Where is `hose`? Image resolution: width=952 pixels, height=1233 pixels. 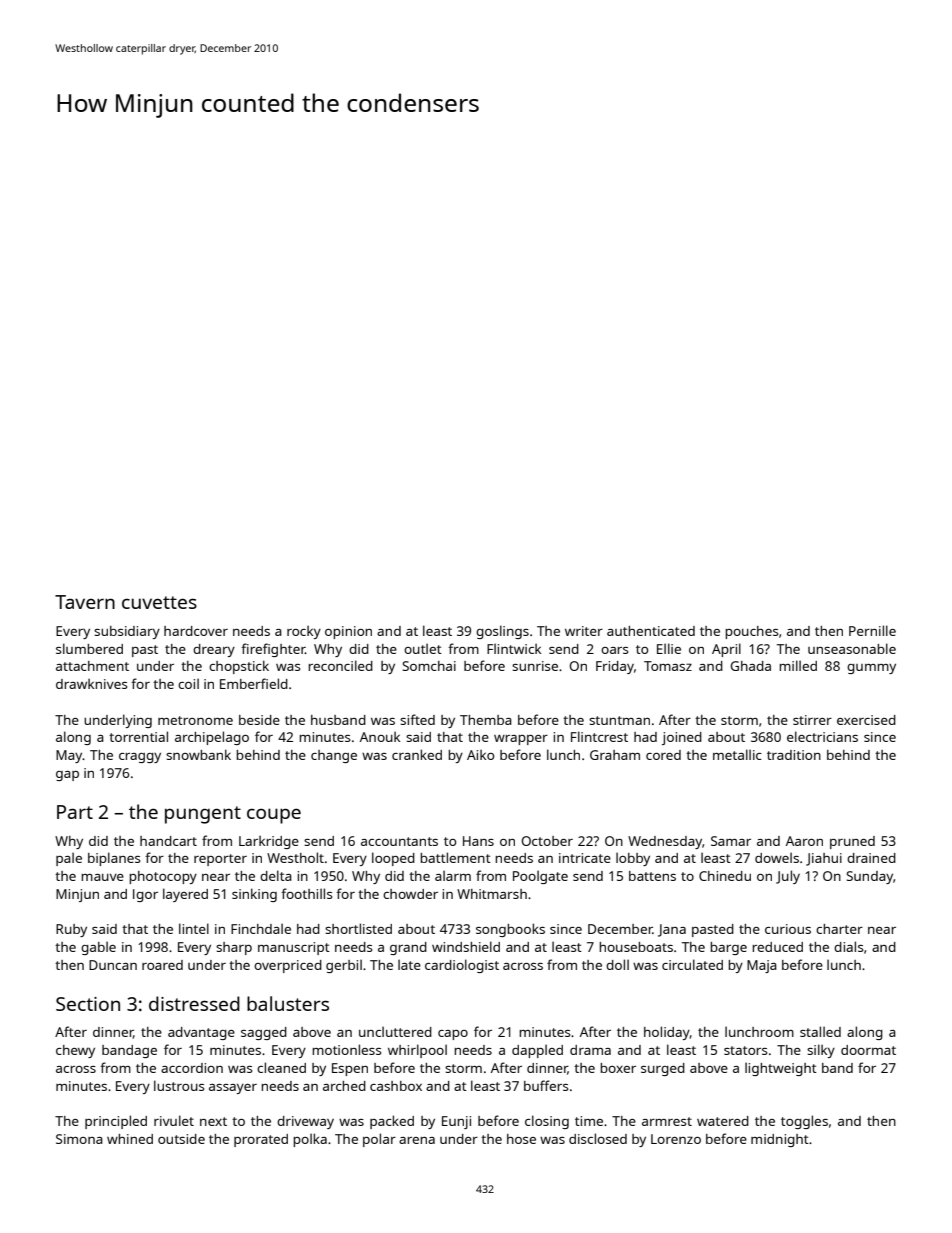
hose is located at coordinates (521, 1139).
